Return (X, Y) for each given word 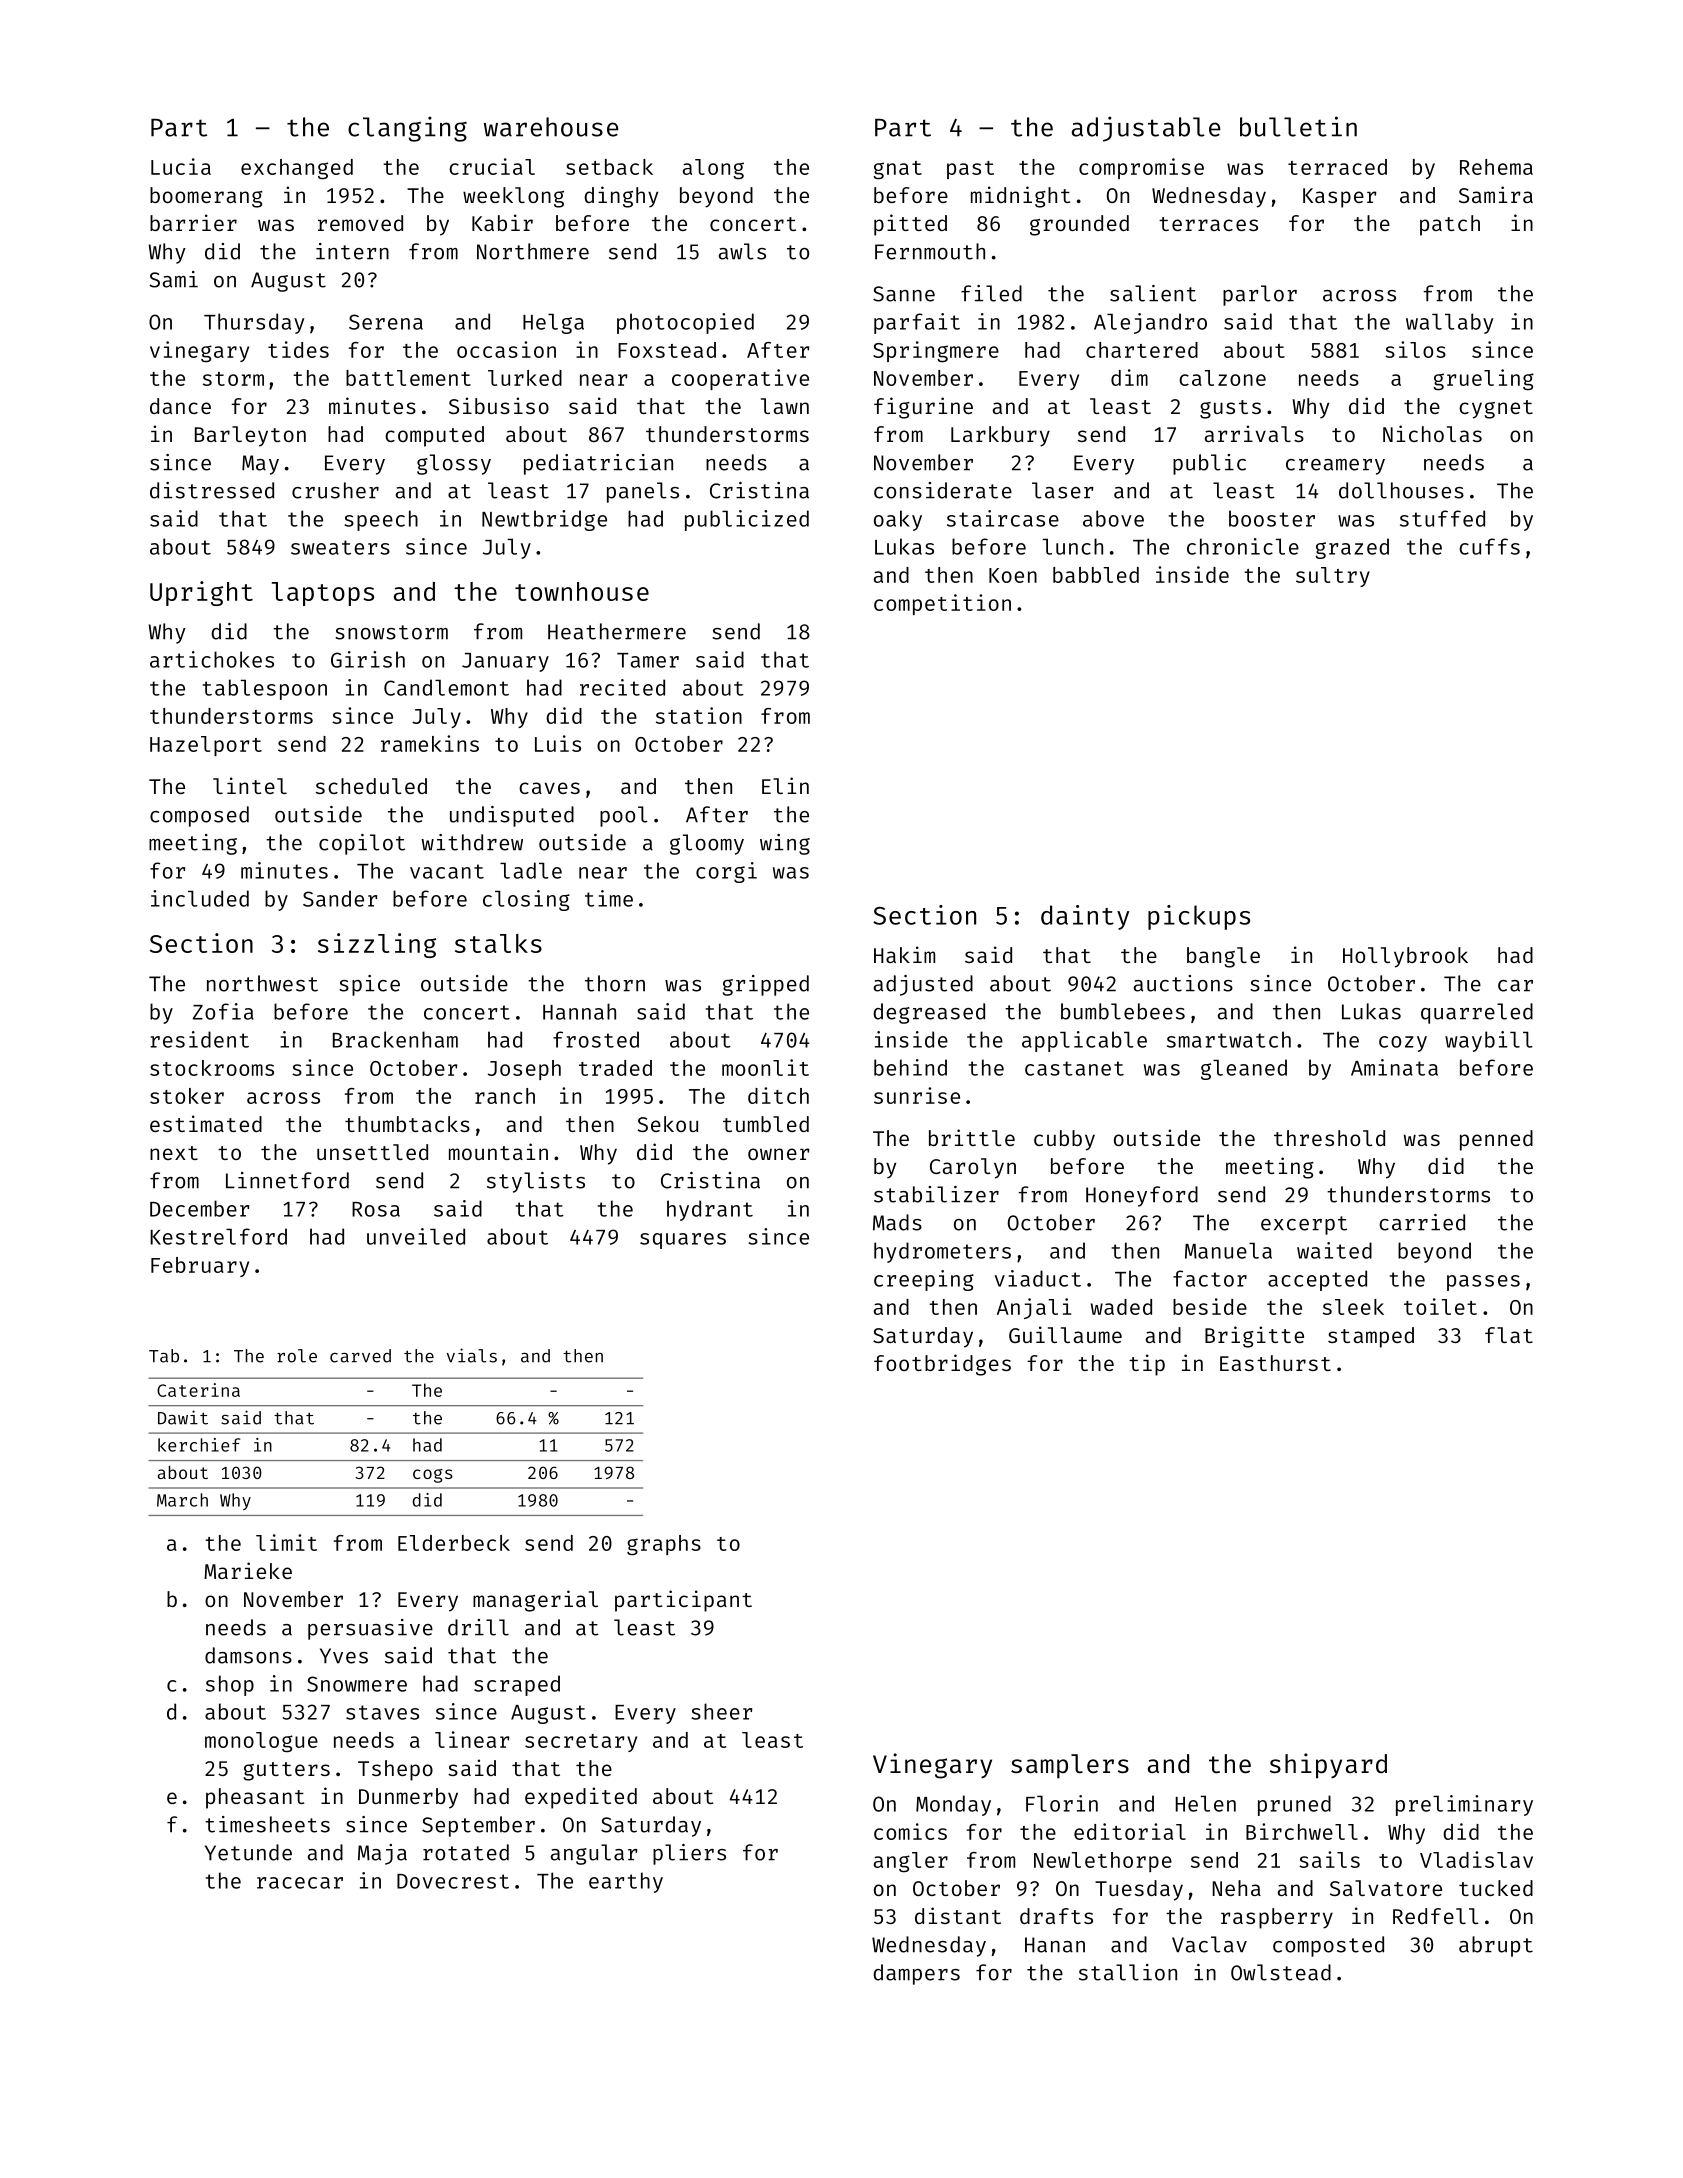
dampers (916, 1974)
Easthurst (1275, 1363)
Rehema (1496, 167)
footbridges (942, 1365)
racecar (300, 1883)
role (297, 1356)
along (713, 169)
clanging (407, 129)
